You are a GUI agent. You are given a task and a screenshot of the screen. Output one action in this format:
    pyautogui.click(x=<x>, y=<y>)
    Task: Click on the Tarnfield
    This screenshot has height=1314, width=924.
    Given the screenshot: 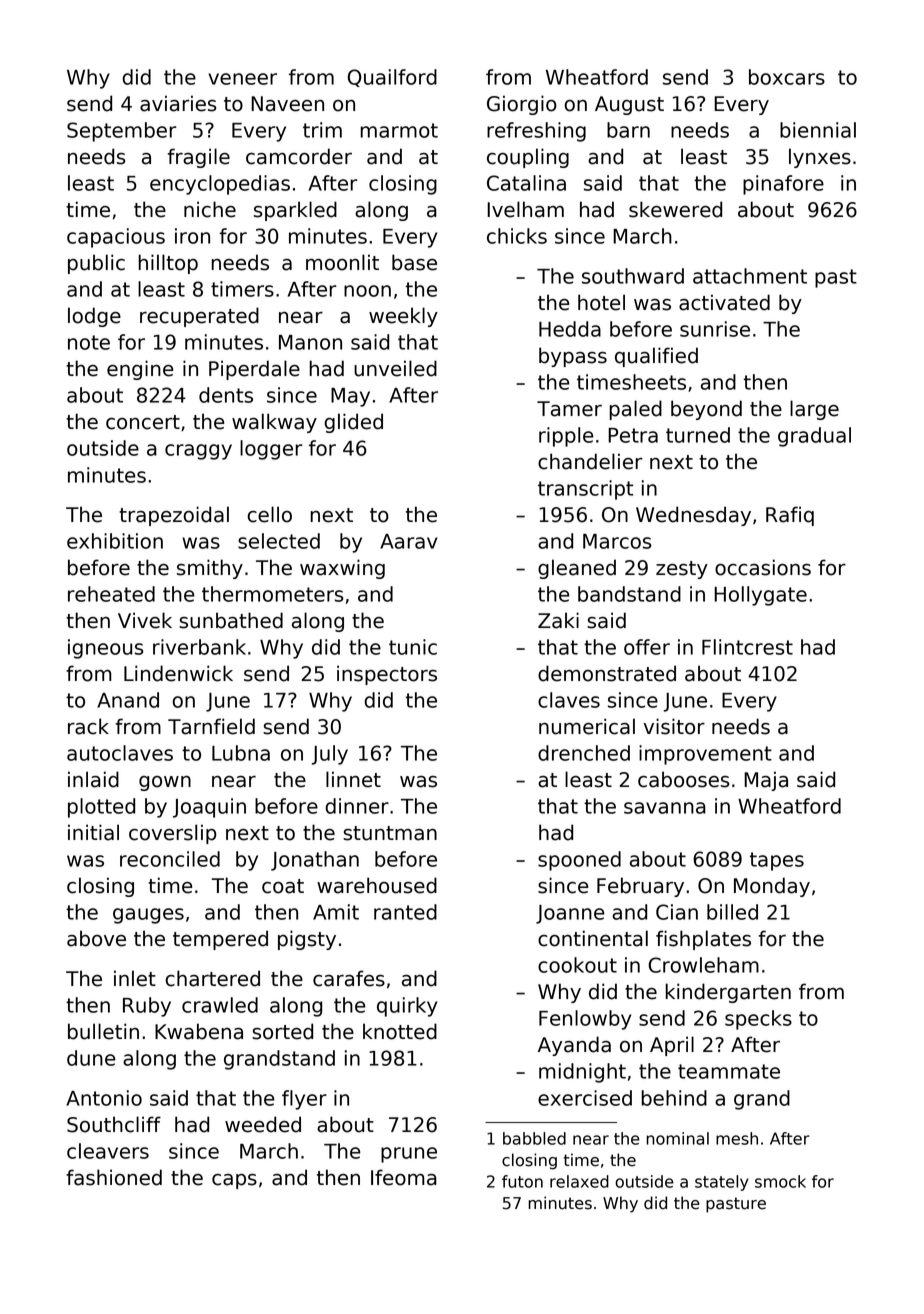 What is the action you would take?
    pyautogui.click(x=211, y=726)
